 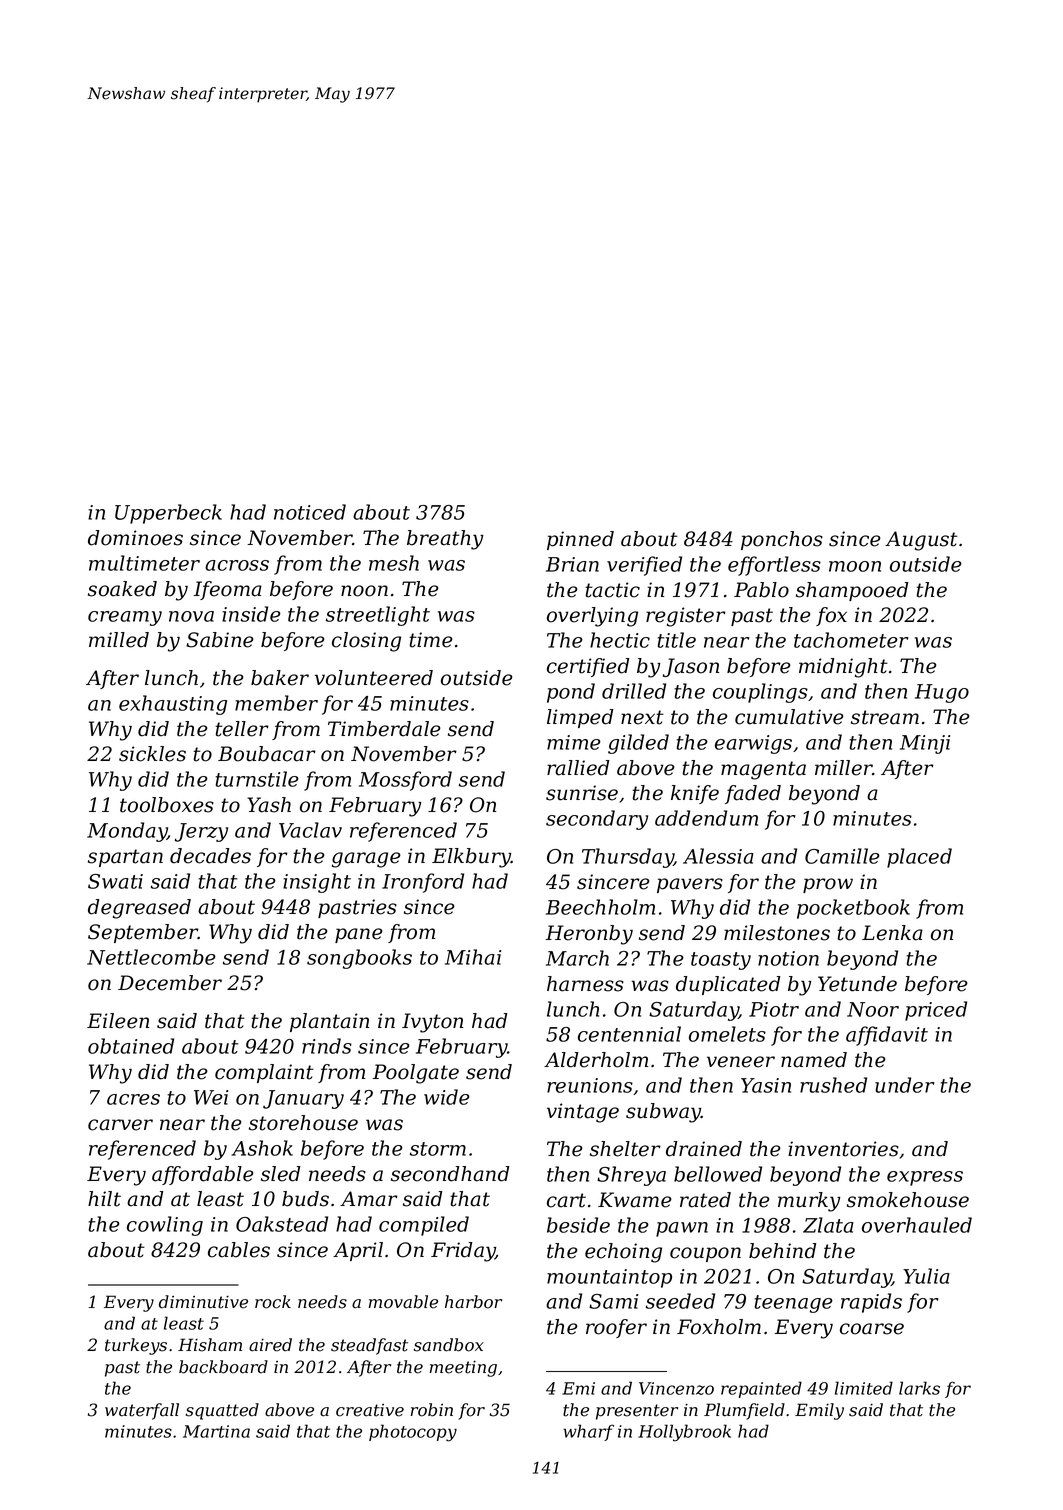 I want to click on tachometer, so click(x=851, y=640).
